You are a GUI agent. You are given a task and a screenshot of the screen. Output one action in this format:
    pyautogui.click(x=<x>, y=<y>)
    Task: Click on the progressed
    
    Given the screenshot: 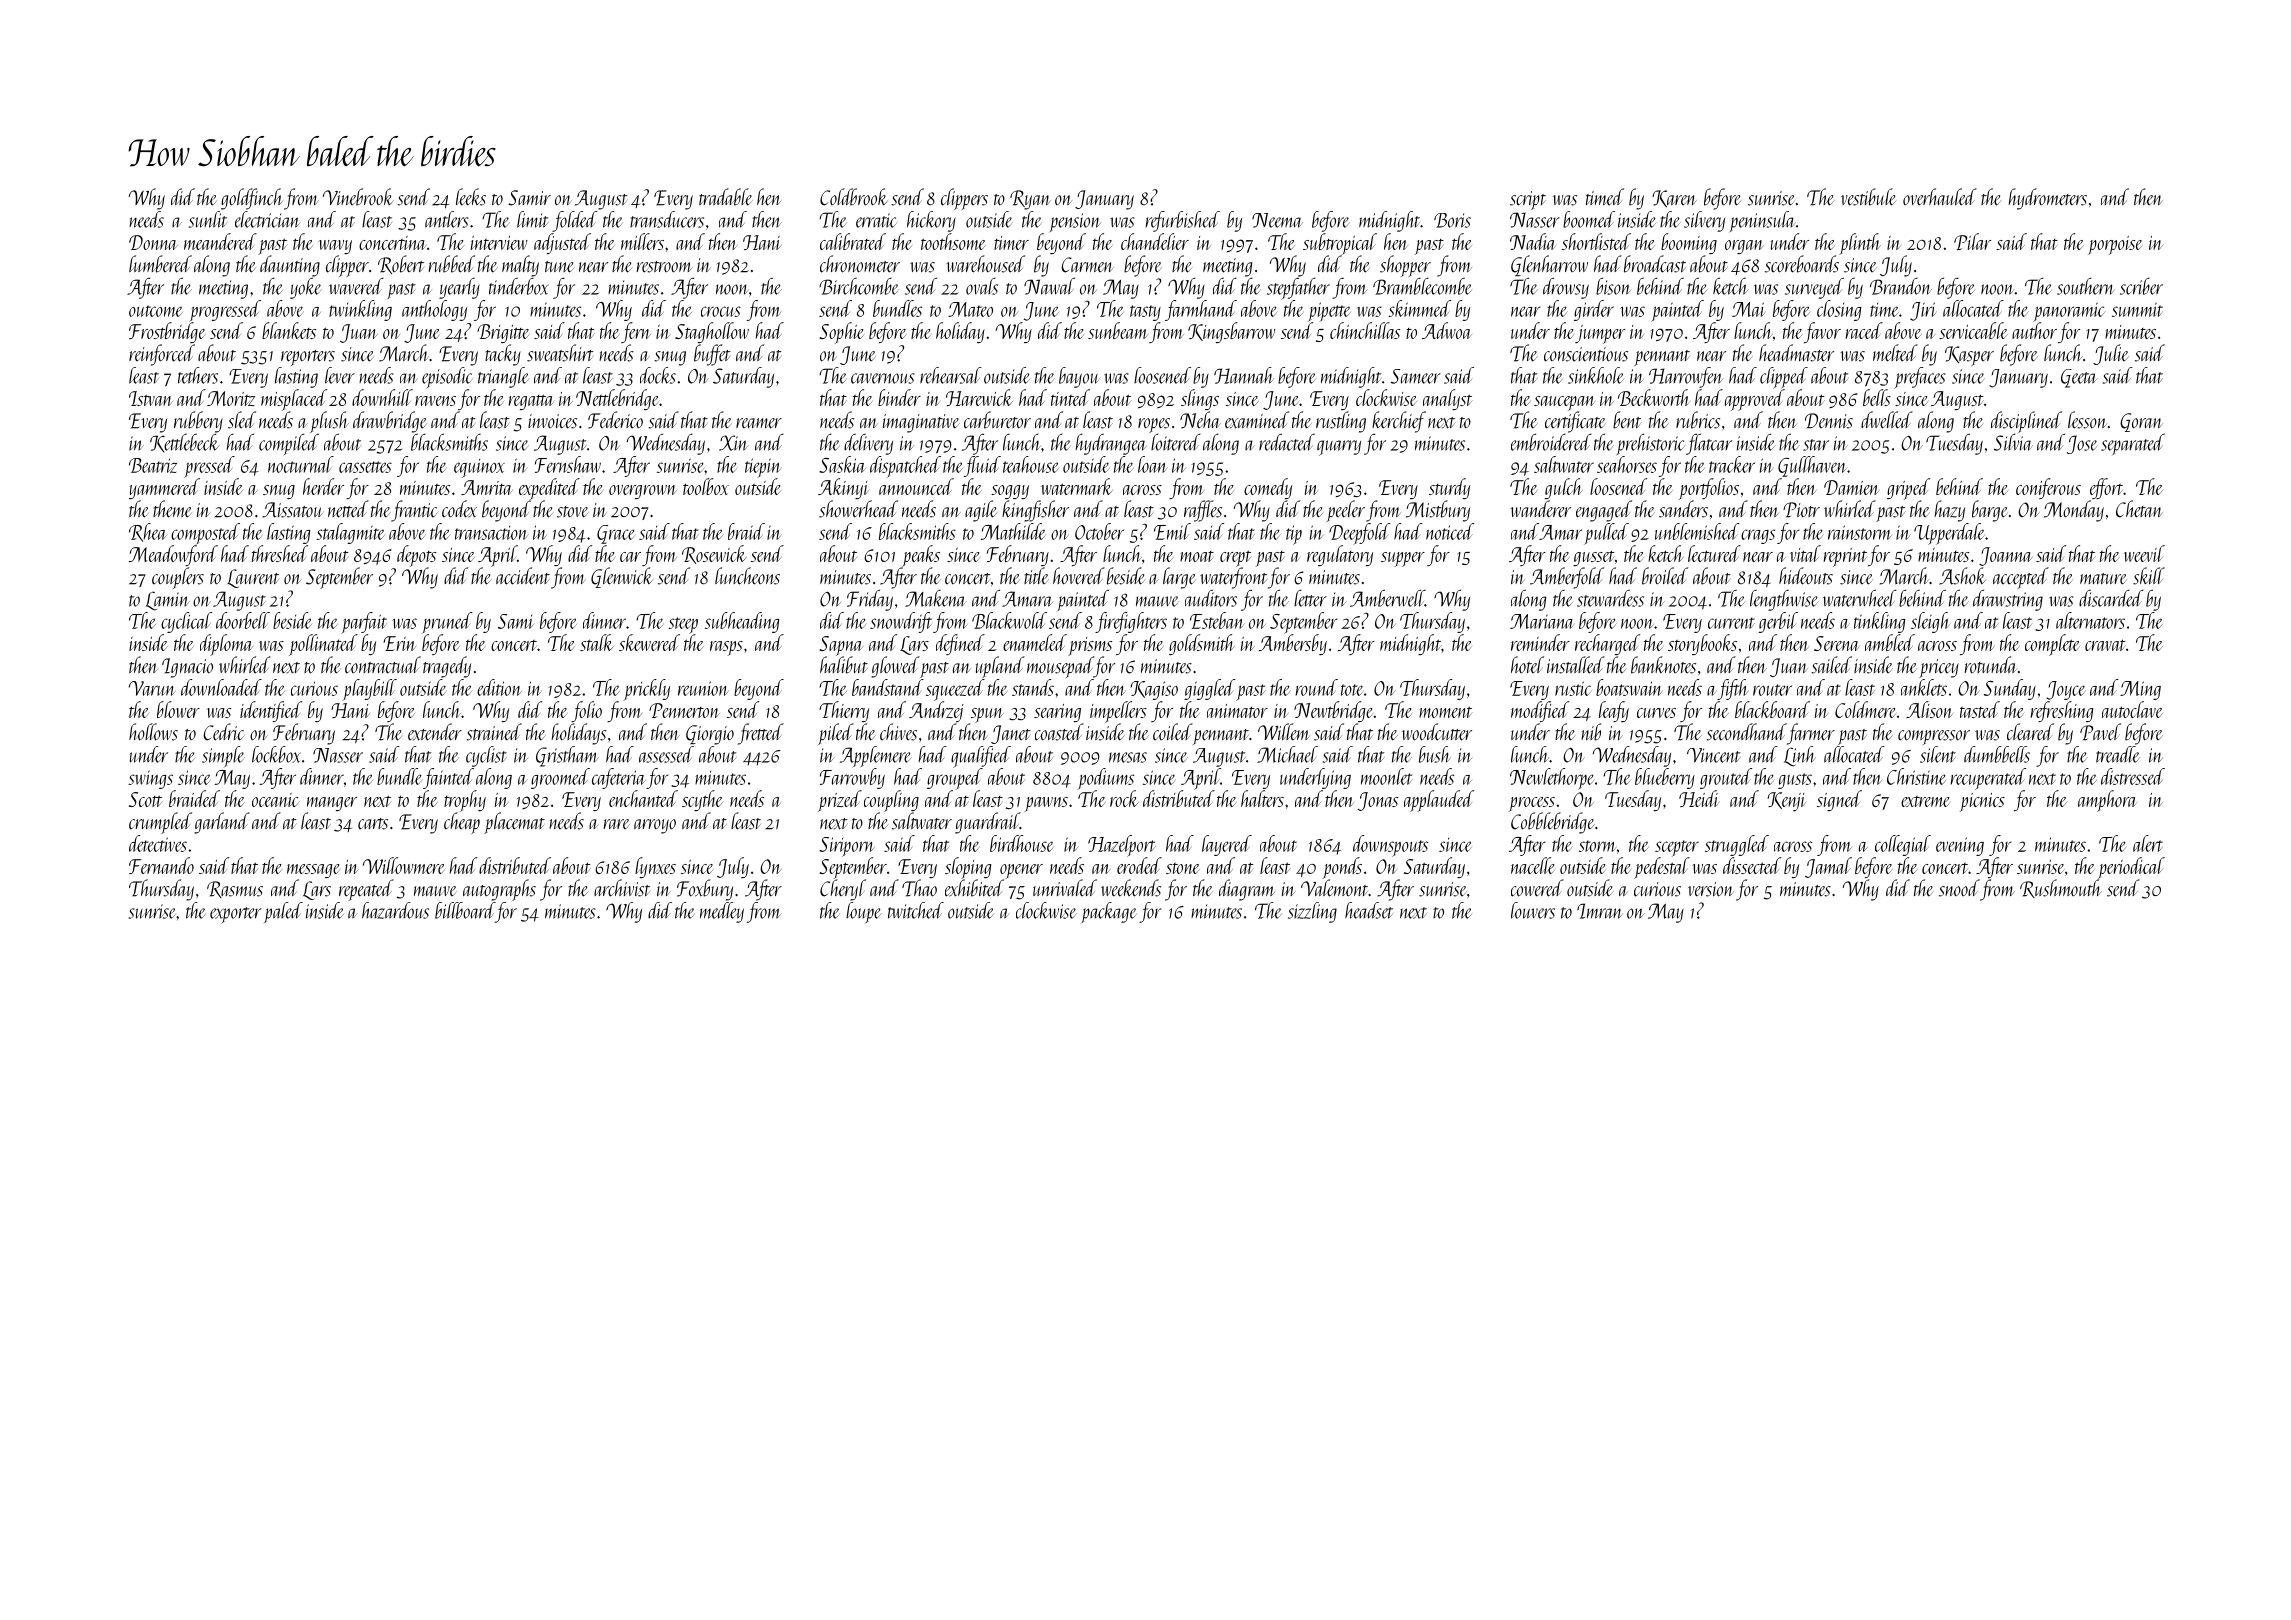 What is the action you would take?
    pyautogui.click(x=225, y=311)
